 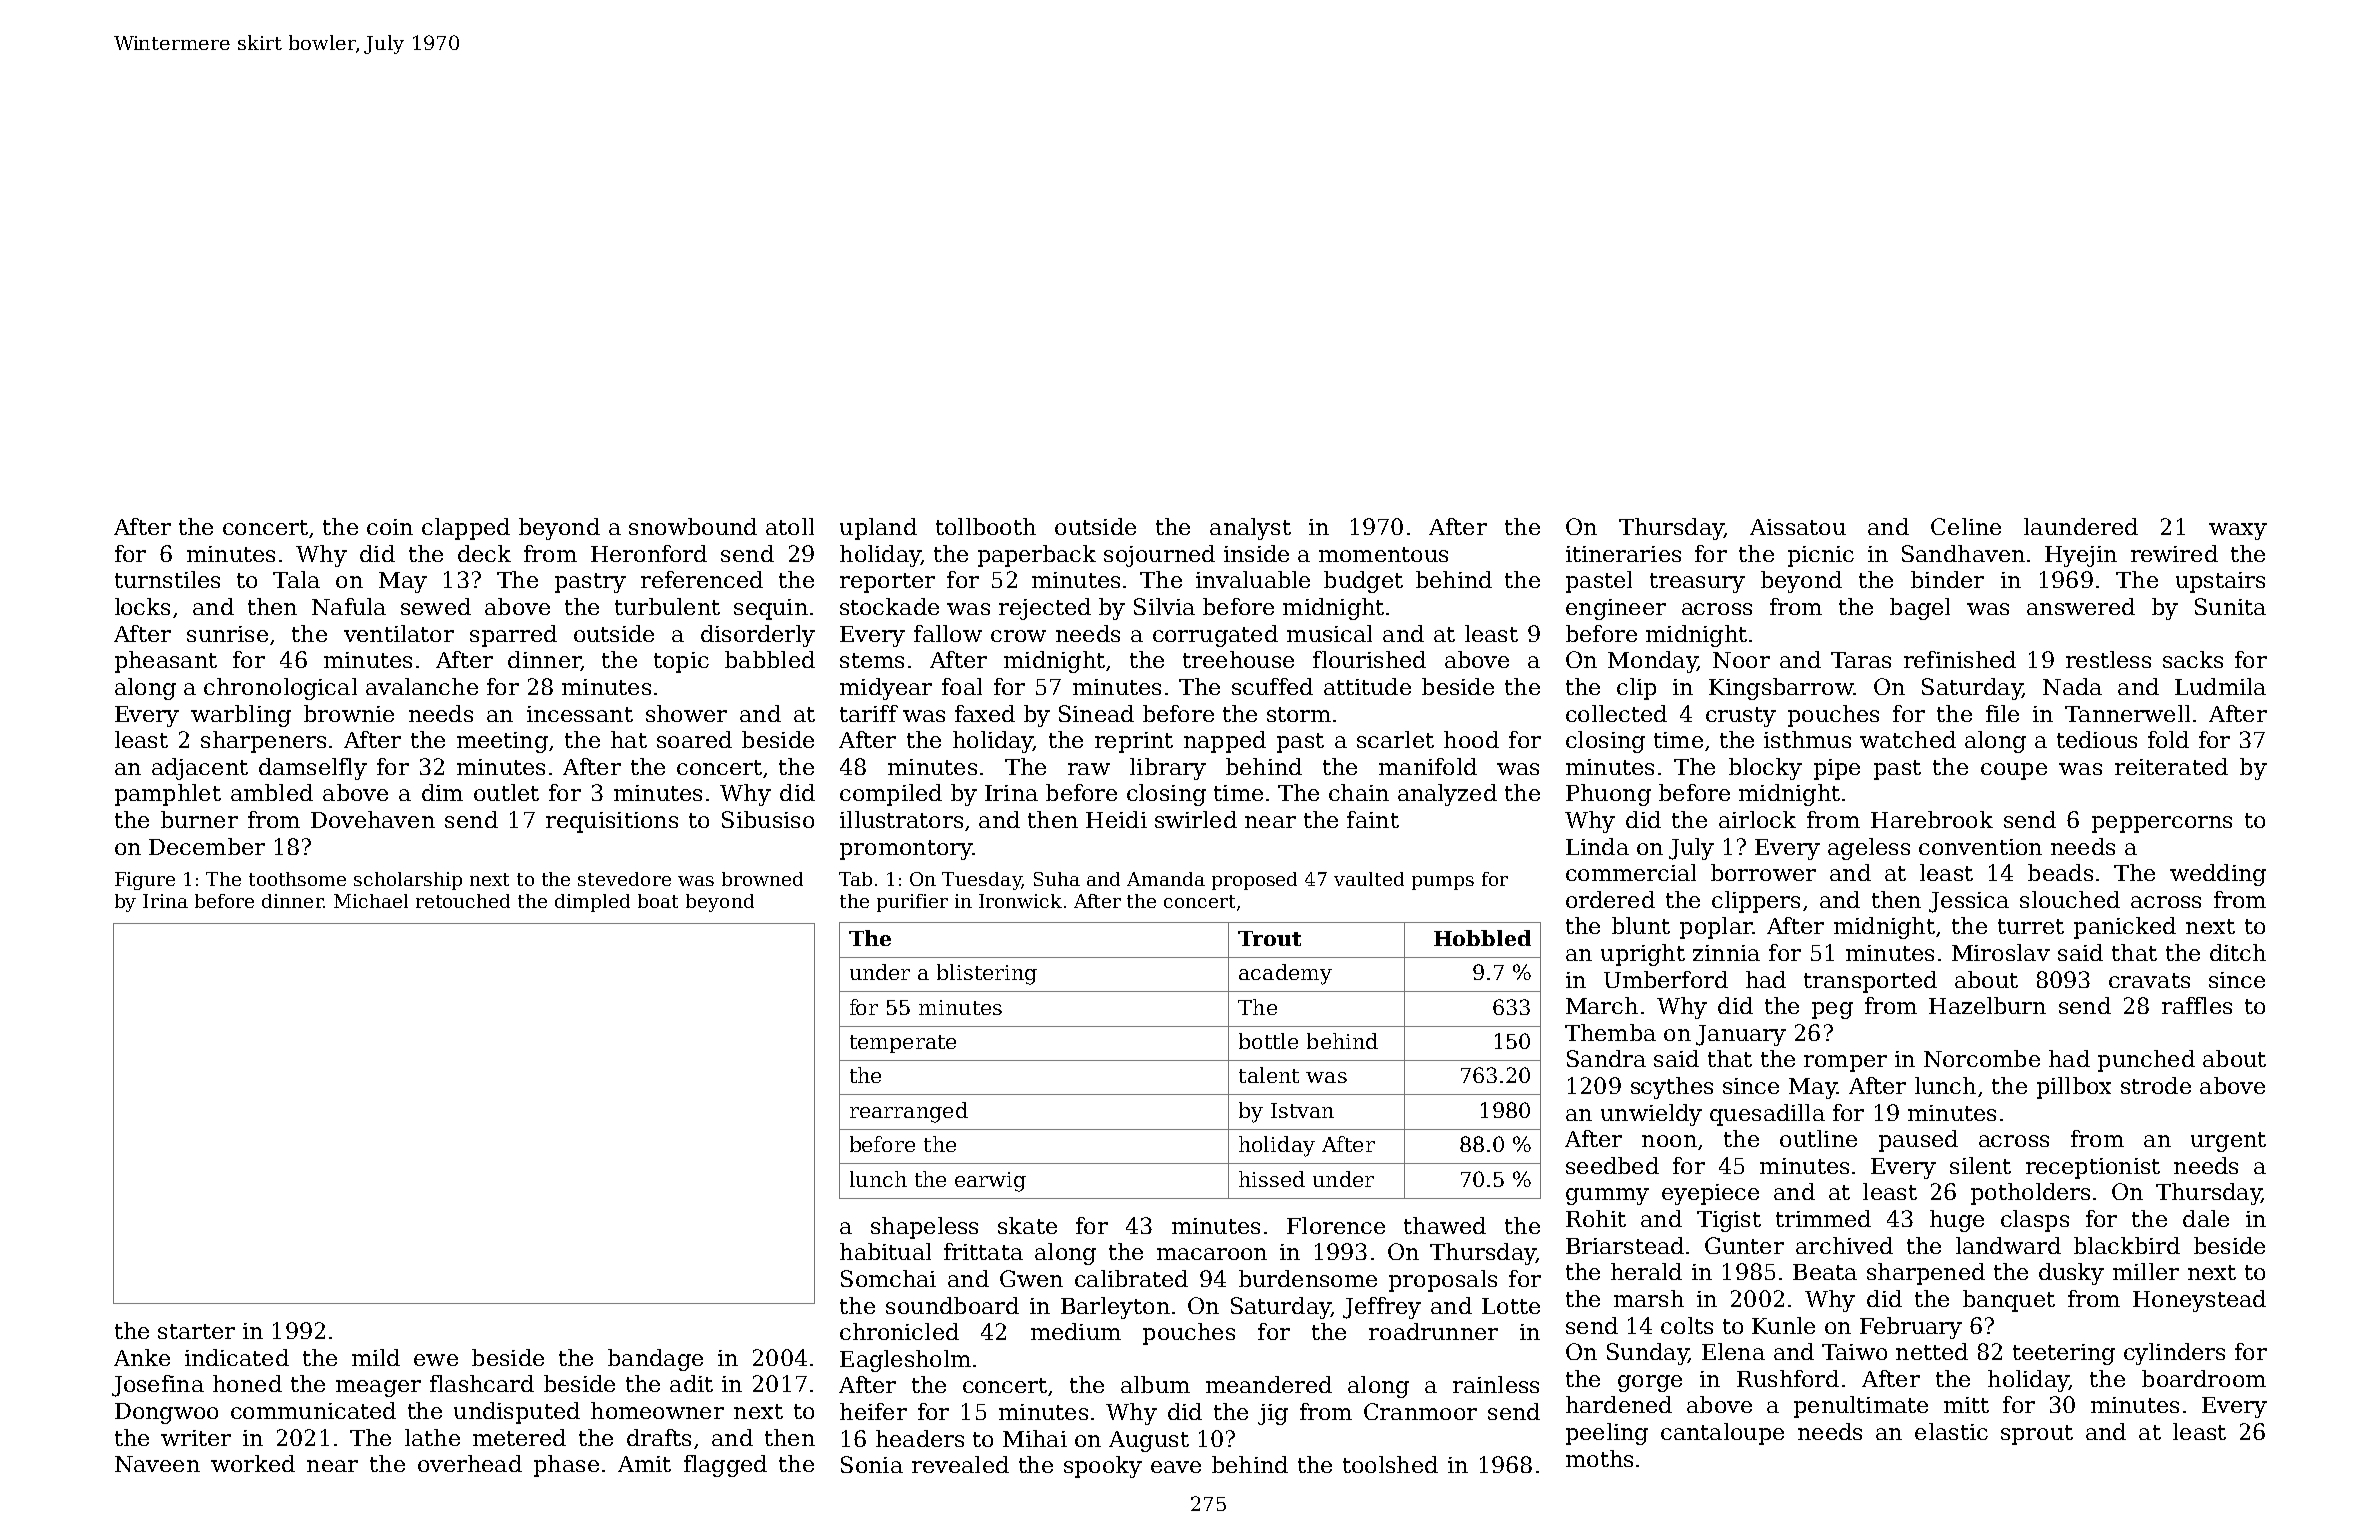 I want to click on vaulted, so click(x=1369, y=879).
